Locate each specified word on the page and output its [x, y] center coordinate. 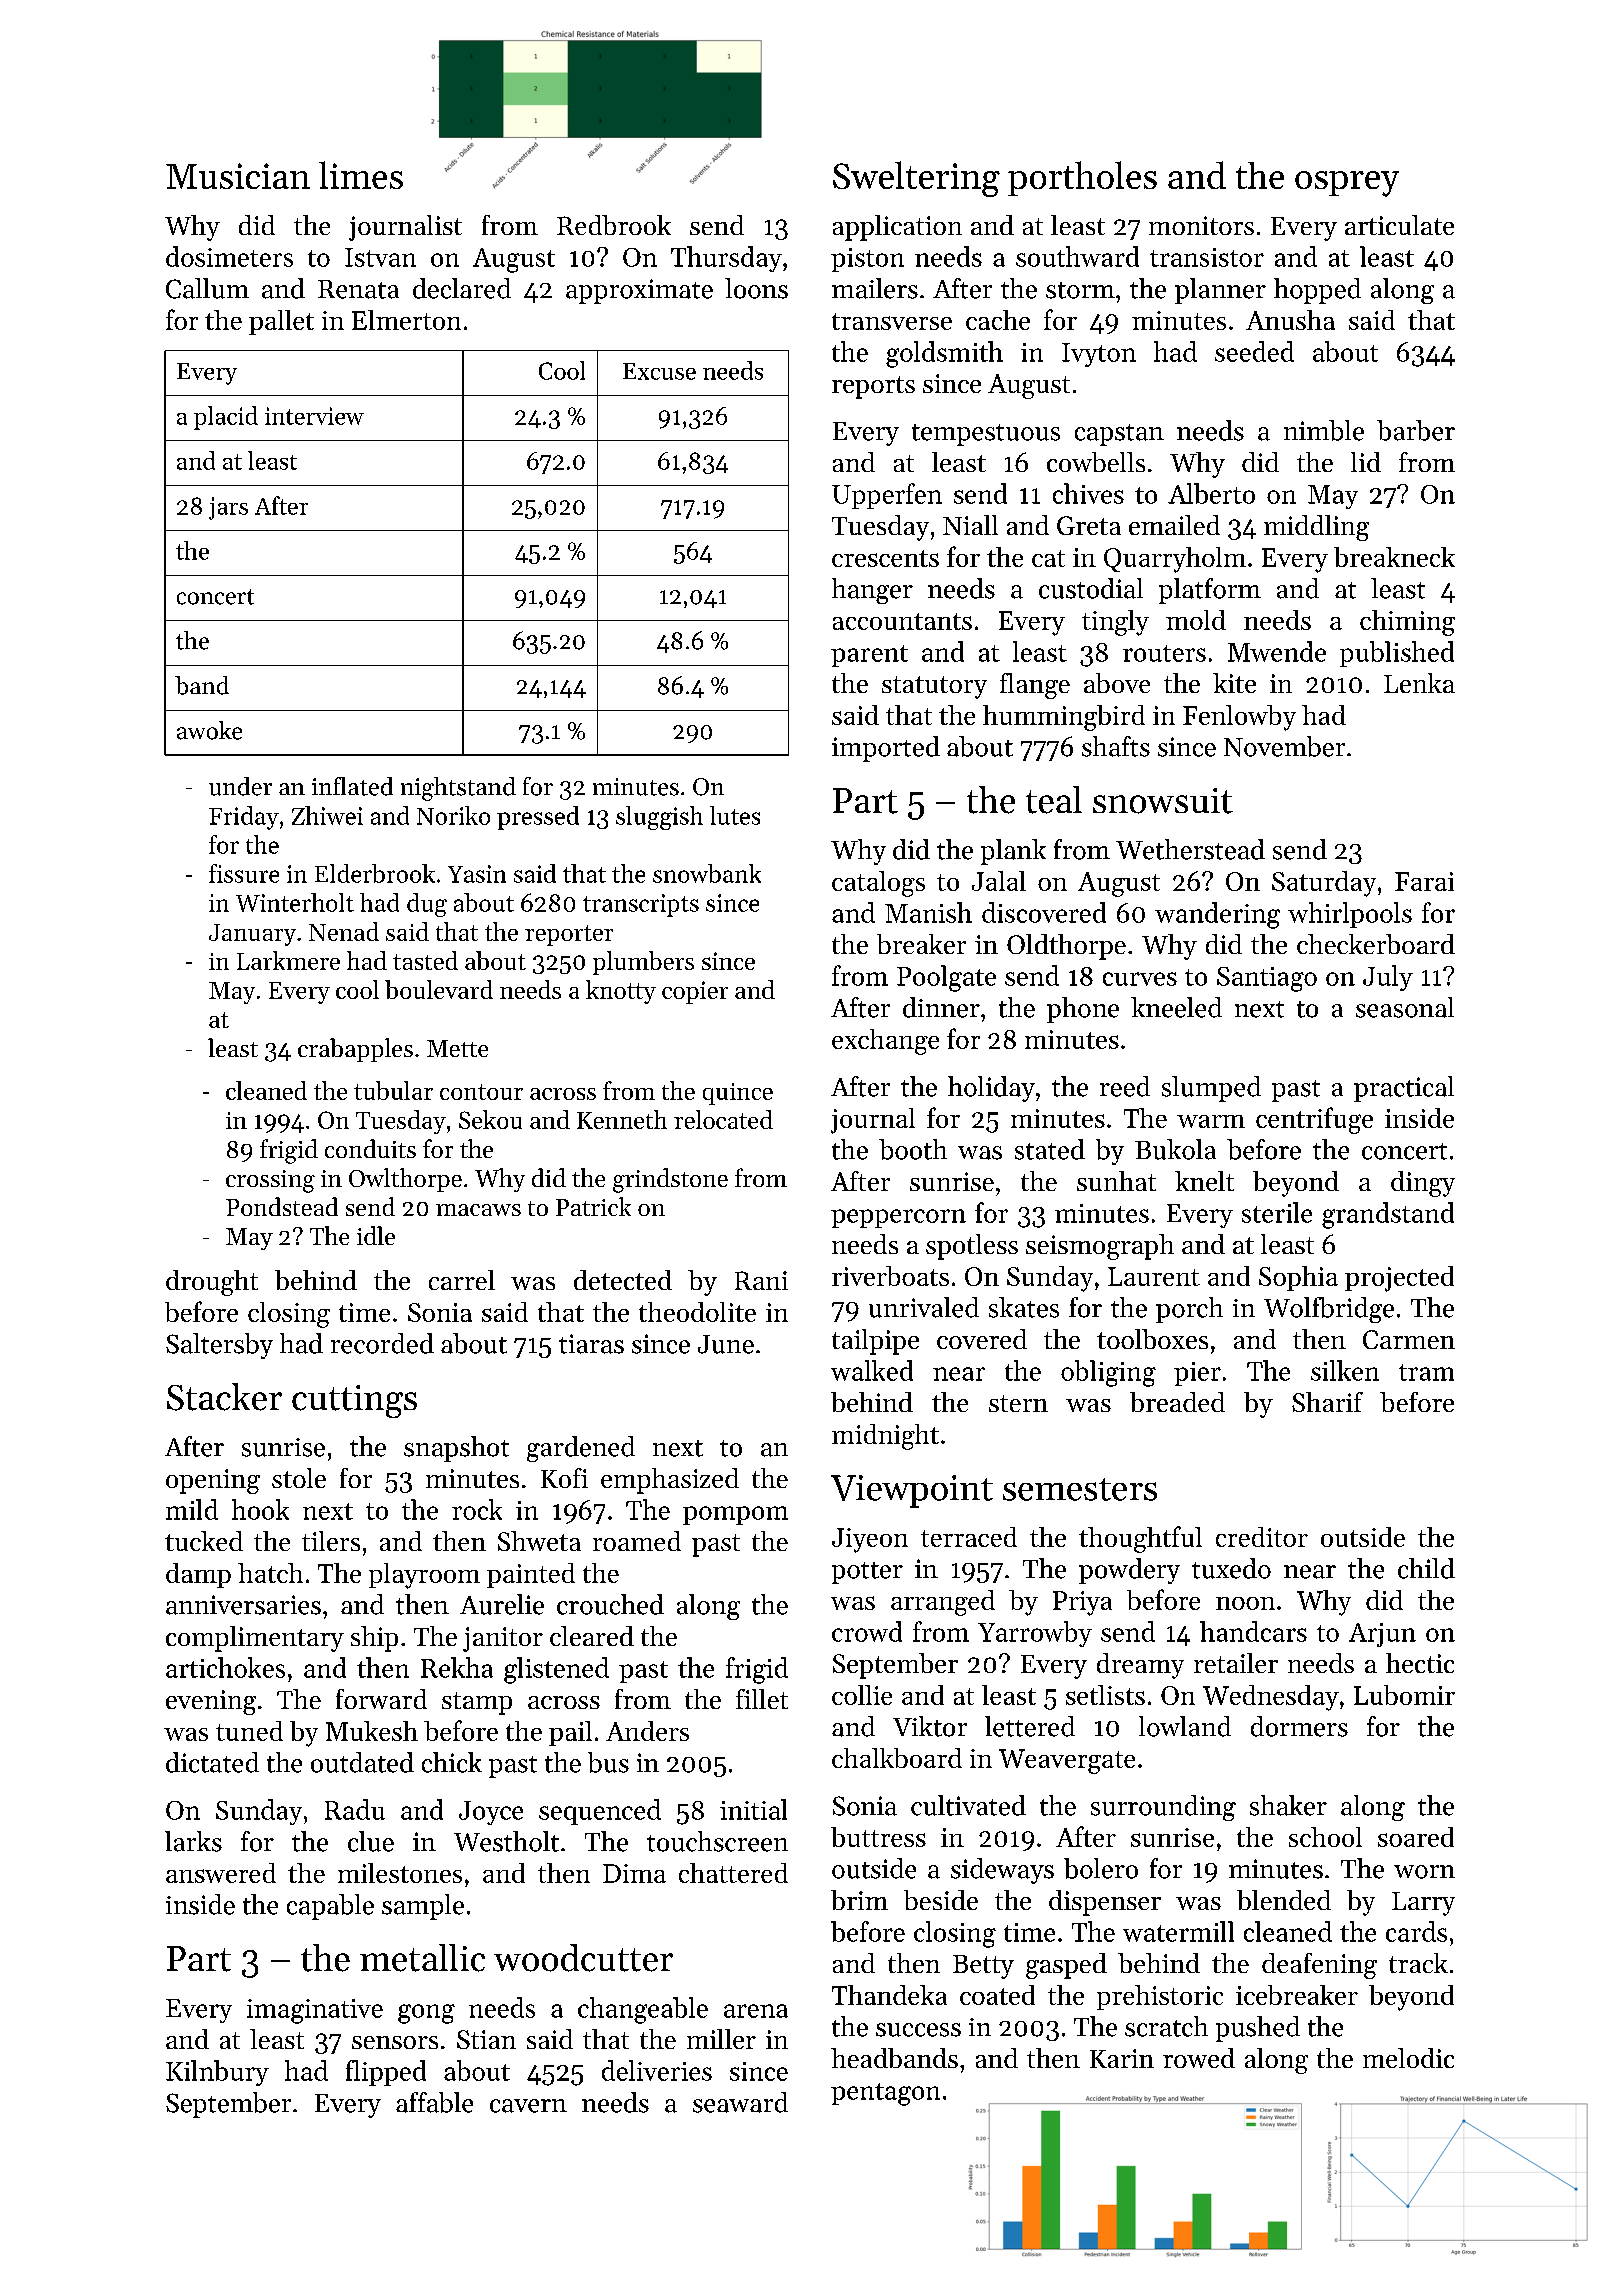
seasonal [1405, 1007]
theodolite [697, 1312]
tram [1426, 1372]
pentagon [885, 2094]
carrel [462, 1280]
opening [213, 1481]
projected [1399, 1279]
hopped [1317, 291]
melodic [1408, 2058]
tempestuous [986, 435]
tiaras [591, 1344]
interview [314, 416]
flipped [386, 2073]
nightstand [458, 789]
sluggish [659, 818]
